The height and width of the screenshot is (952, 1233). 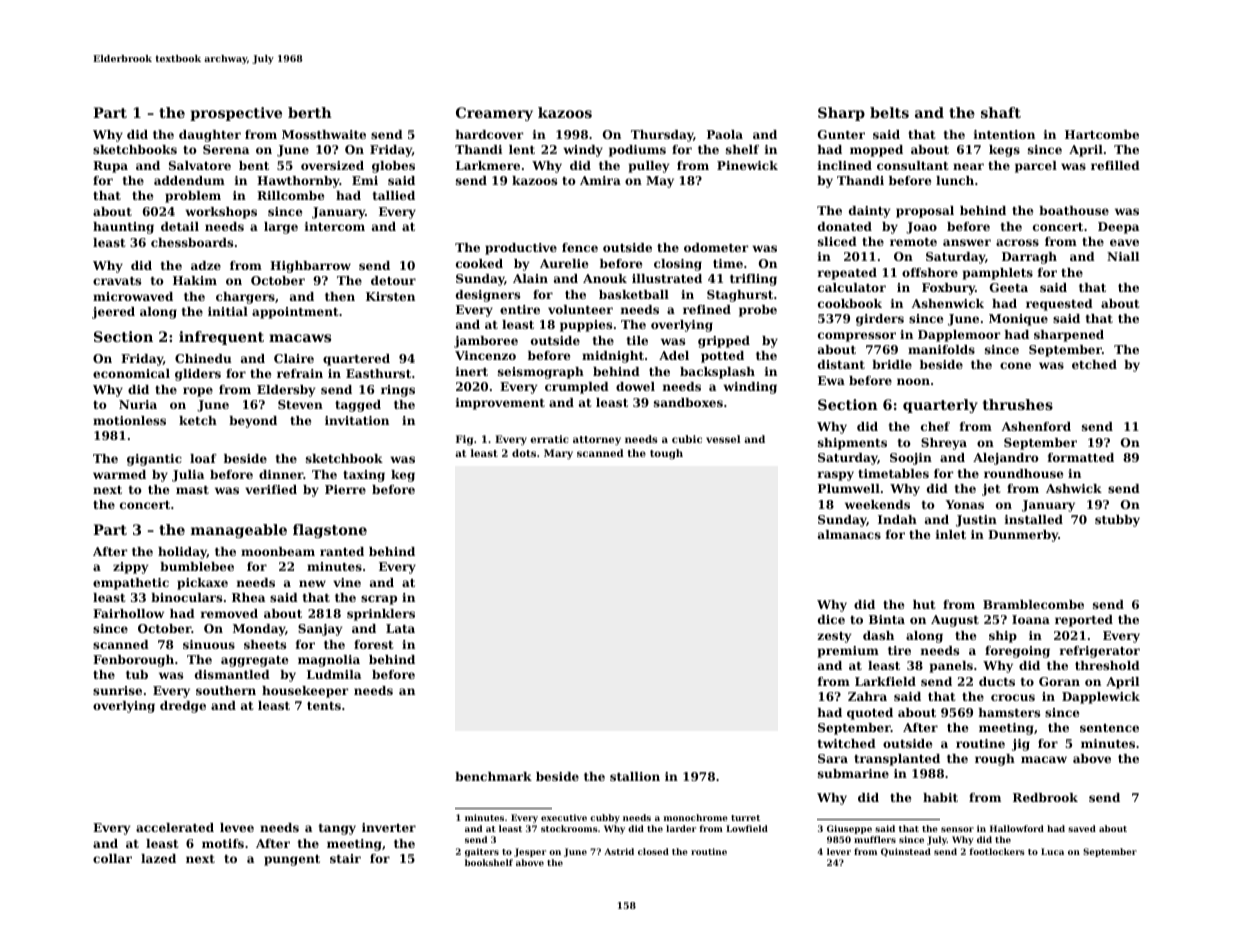 What do you see at coordinates (236, 114) in the screenshot?
I see `prospective` at bounding box center [236, 114].
